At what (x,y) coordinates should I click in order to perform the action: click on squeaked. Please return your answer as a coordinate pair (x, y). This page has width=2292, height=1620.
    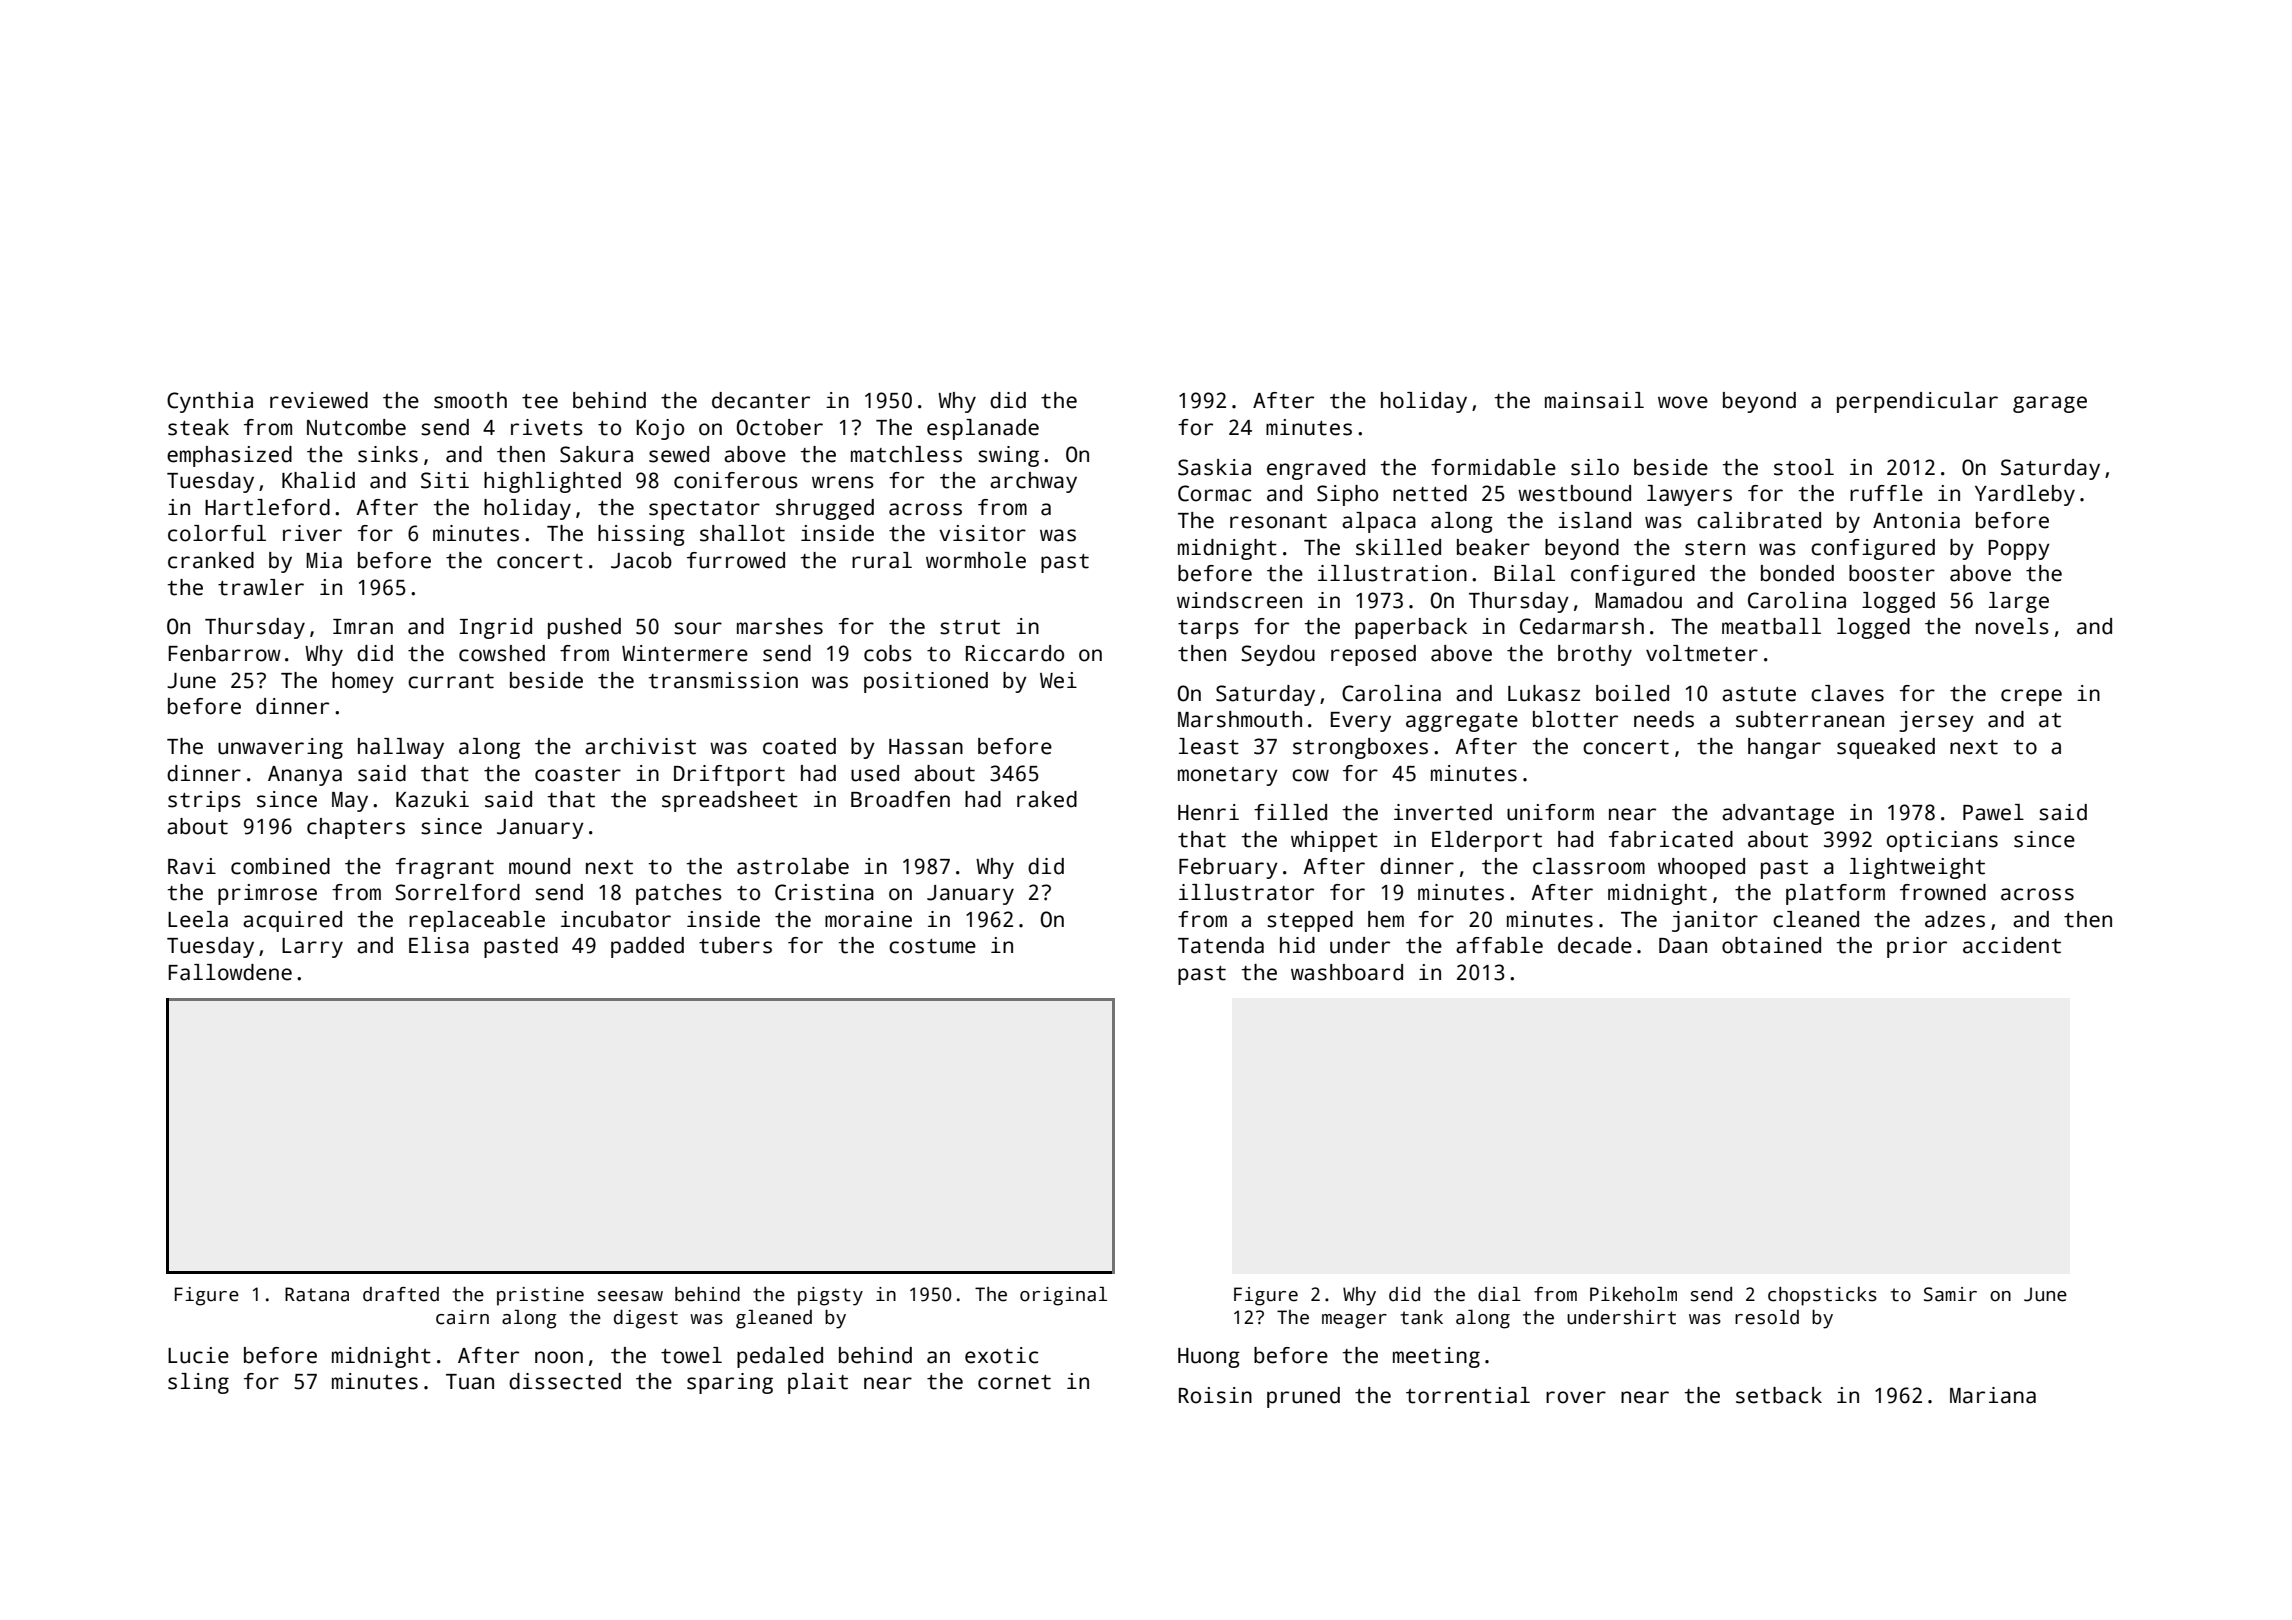
    Looking at the image, I should click on (1886, 748).
